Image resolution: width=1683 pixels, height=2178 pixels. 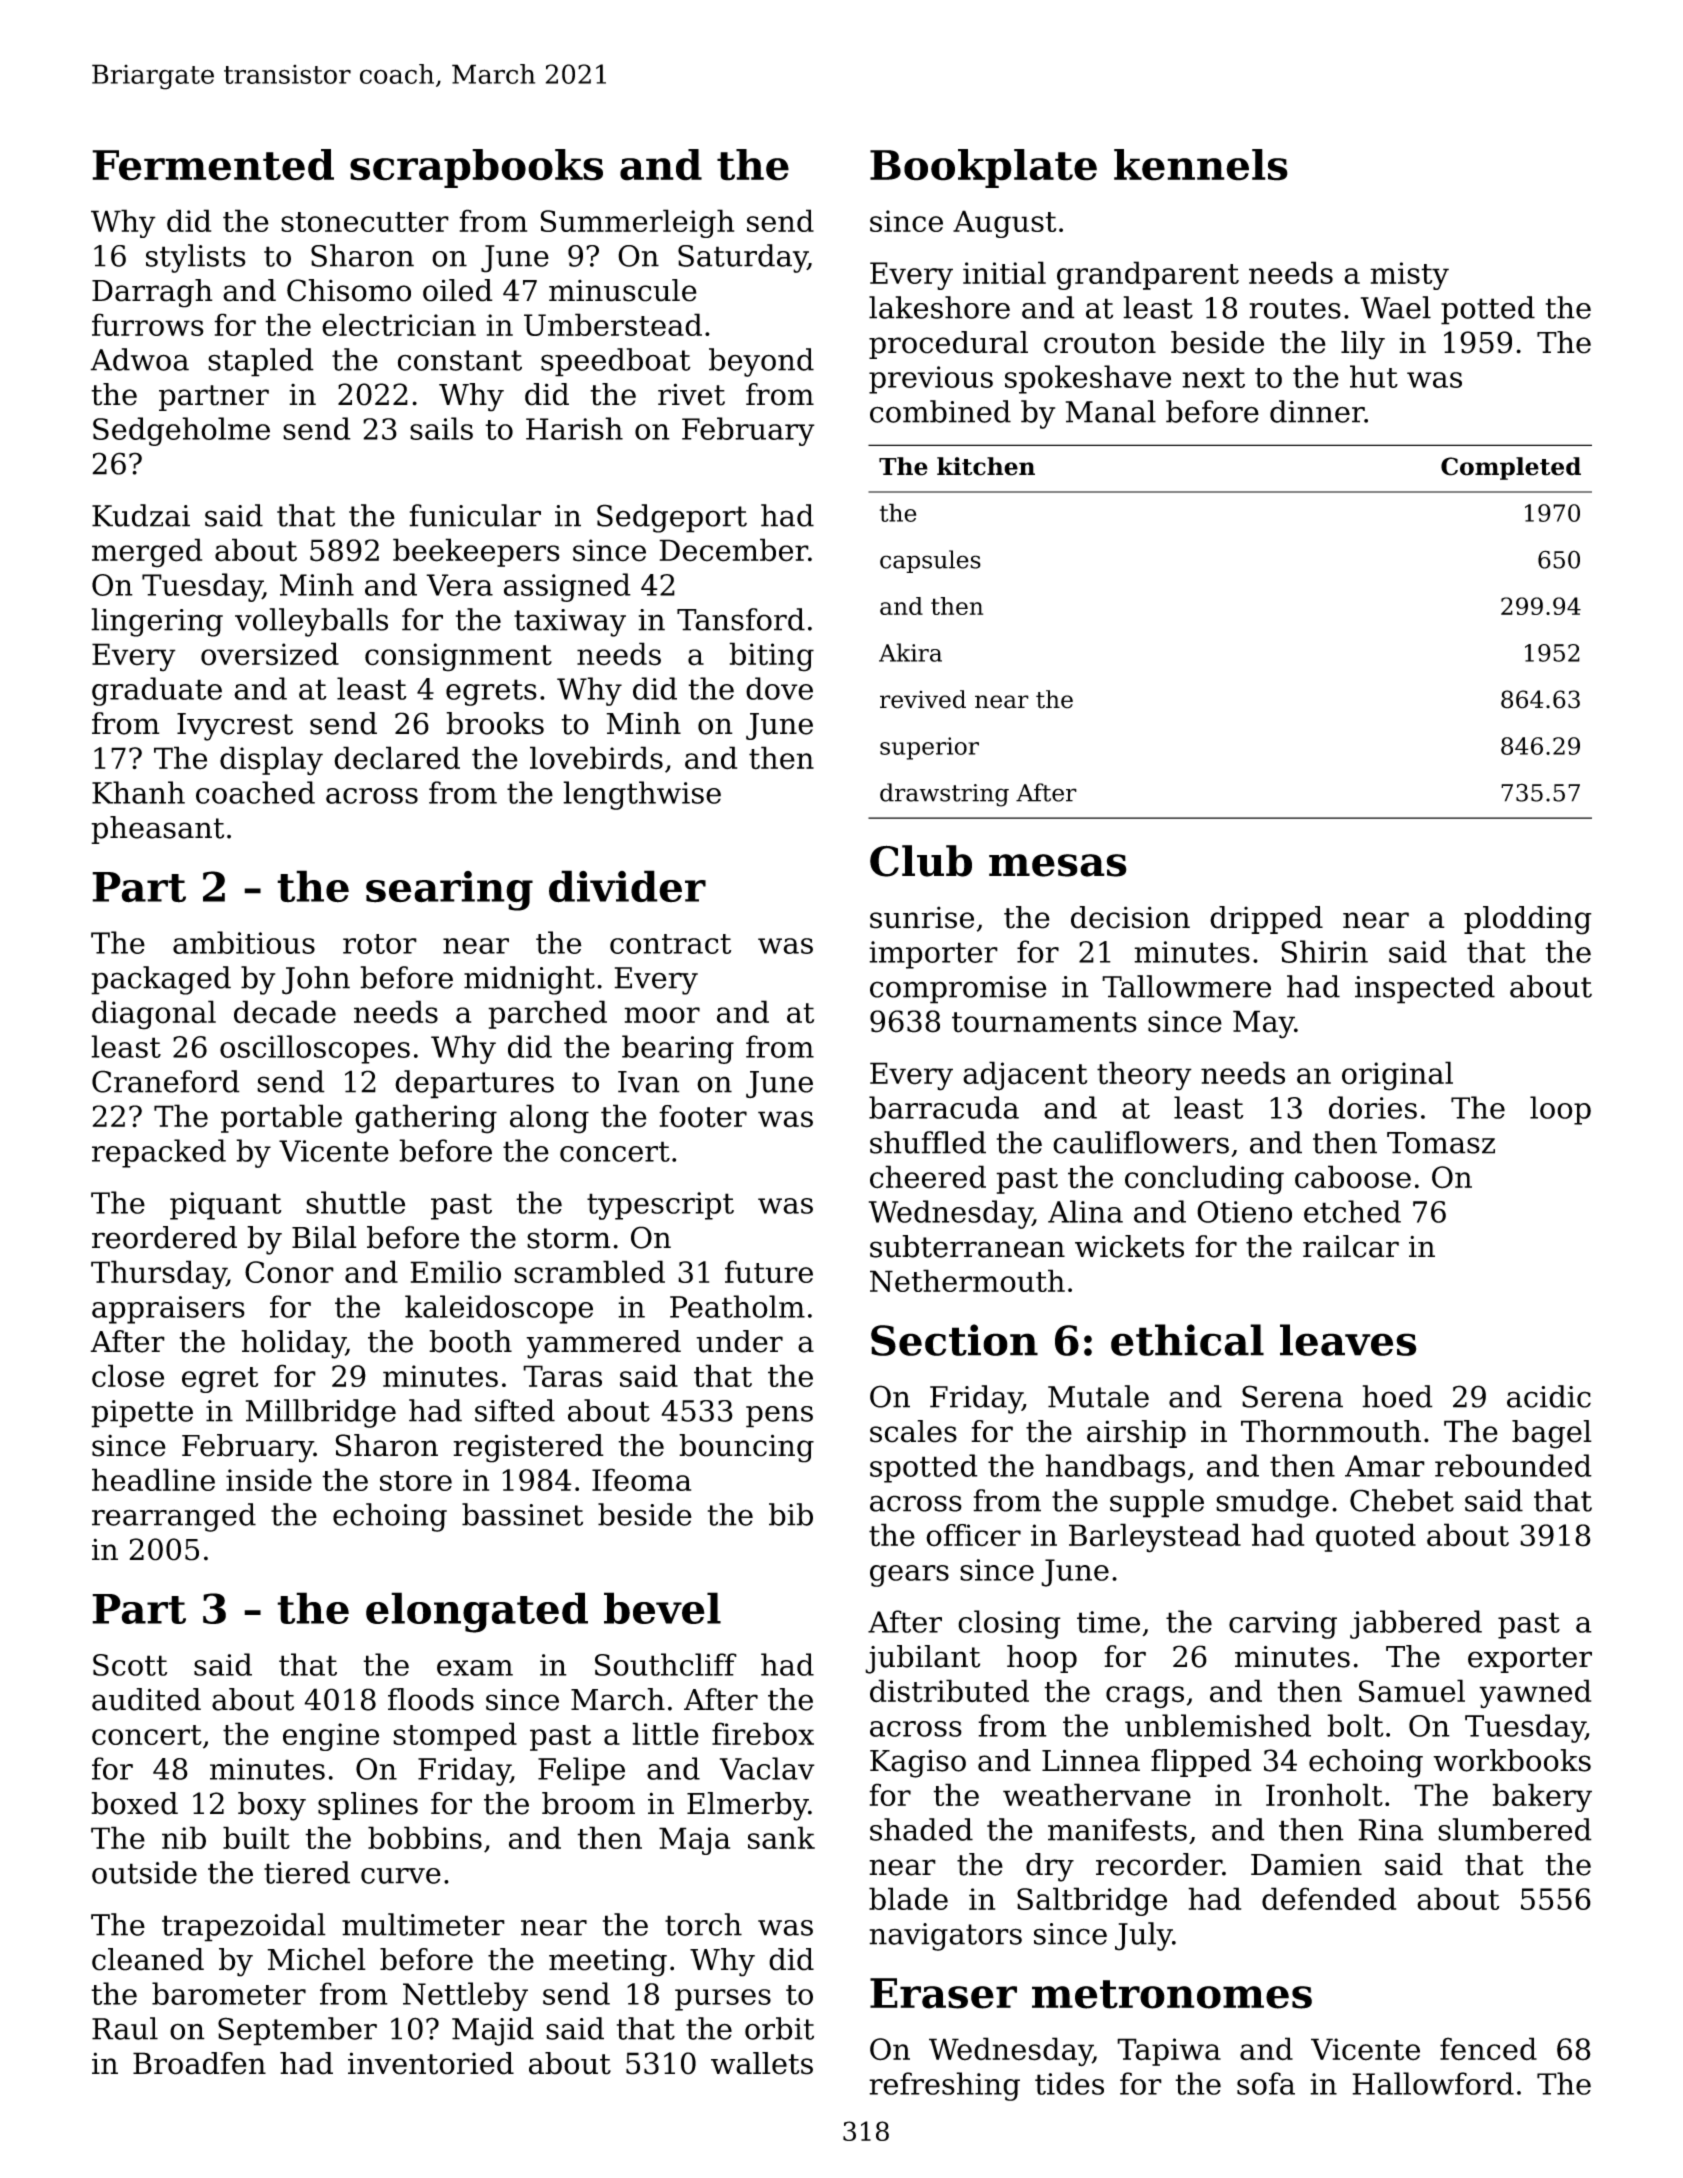 What do you see at coordinates (477, 1612) in the screenshot?
I see `elongated` at bounding box center [477, 1612].
